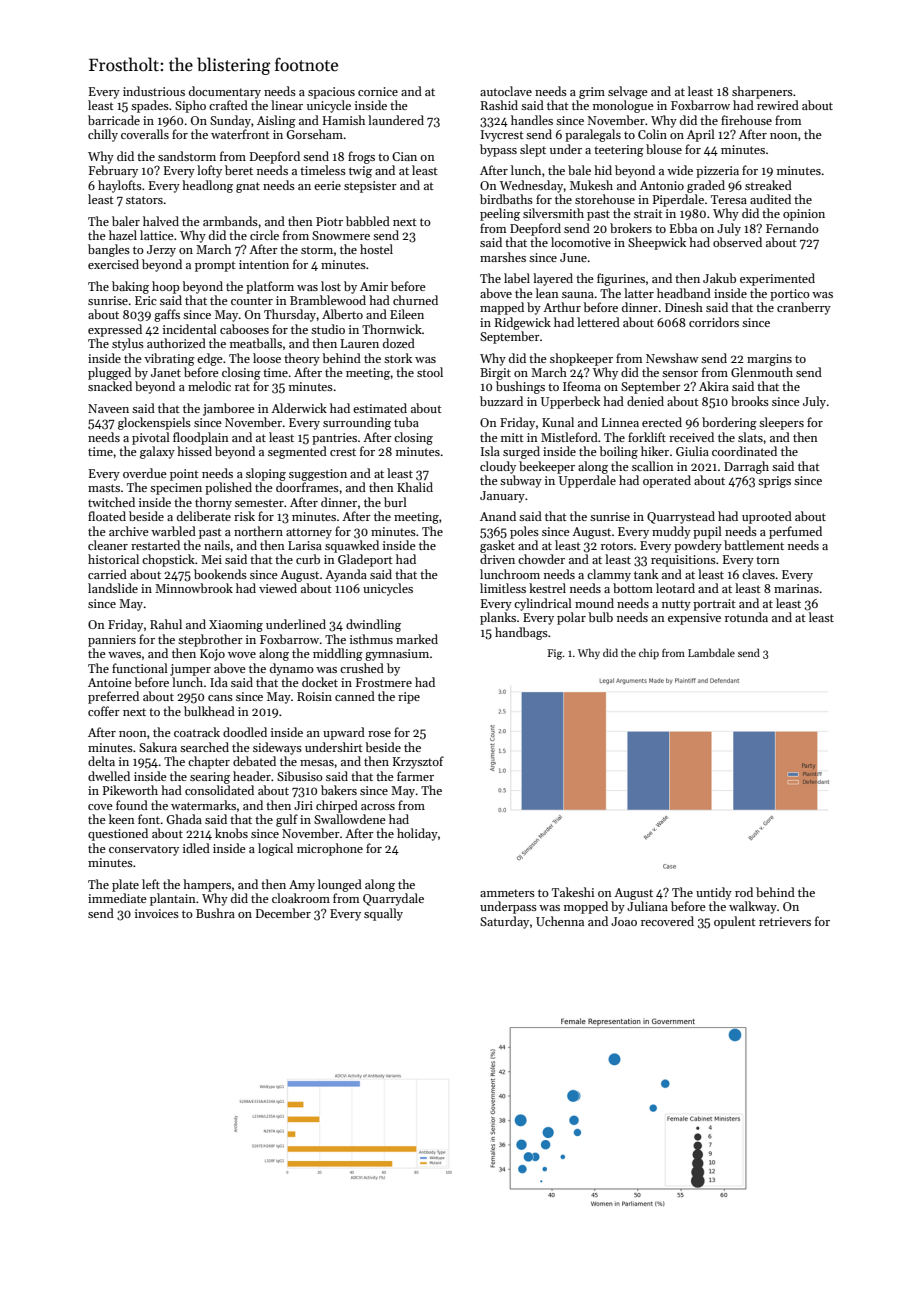 This screenshot has height=1308, width=924. Describe the element at coordinates (314, 696) in the screenshot. I see `Roisin` at that location.
